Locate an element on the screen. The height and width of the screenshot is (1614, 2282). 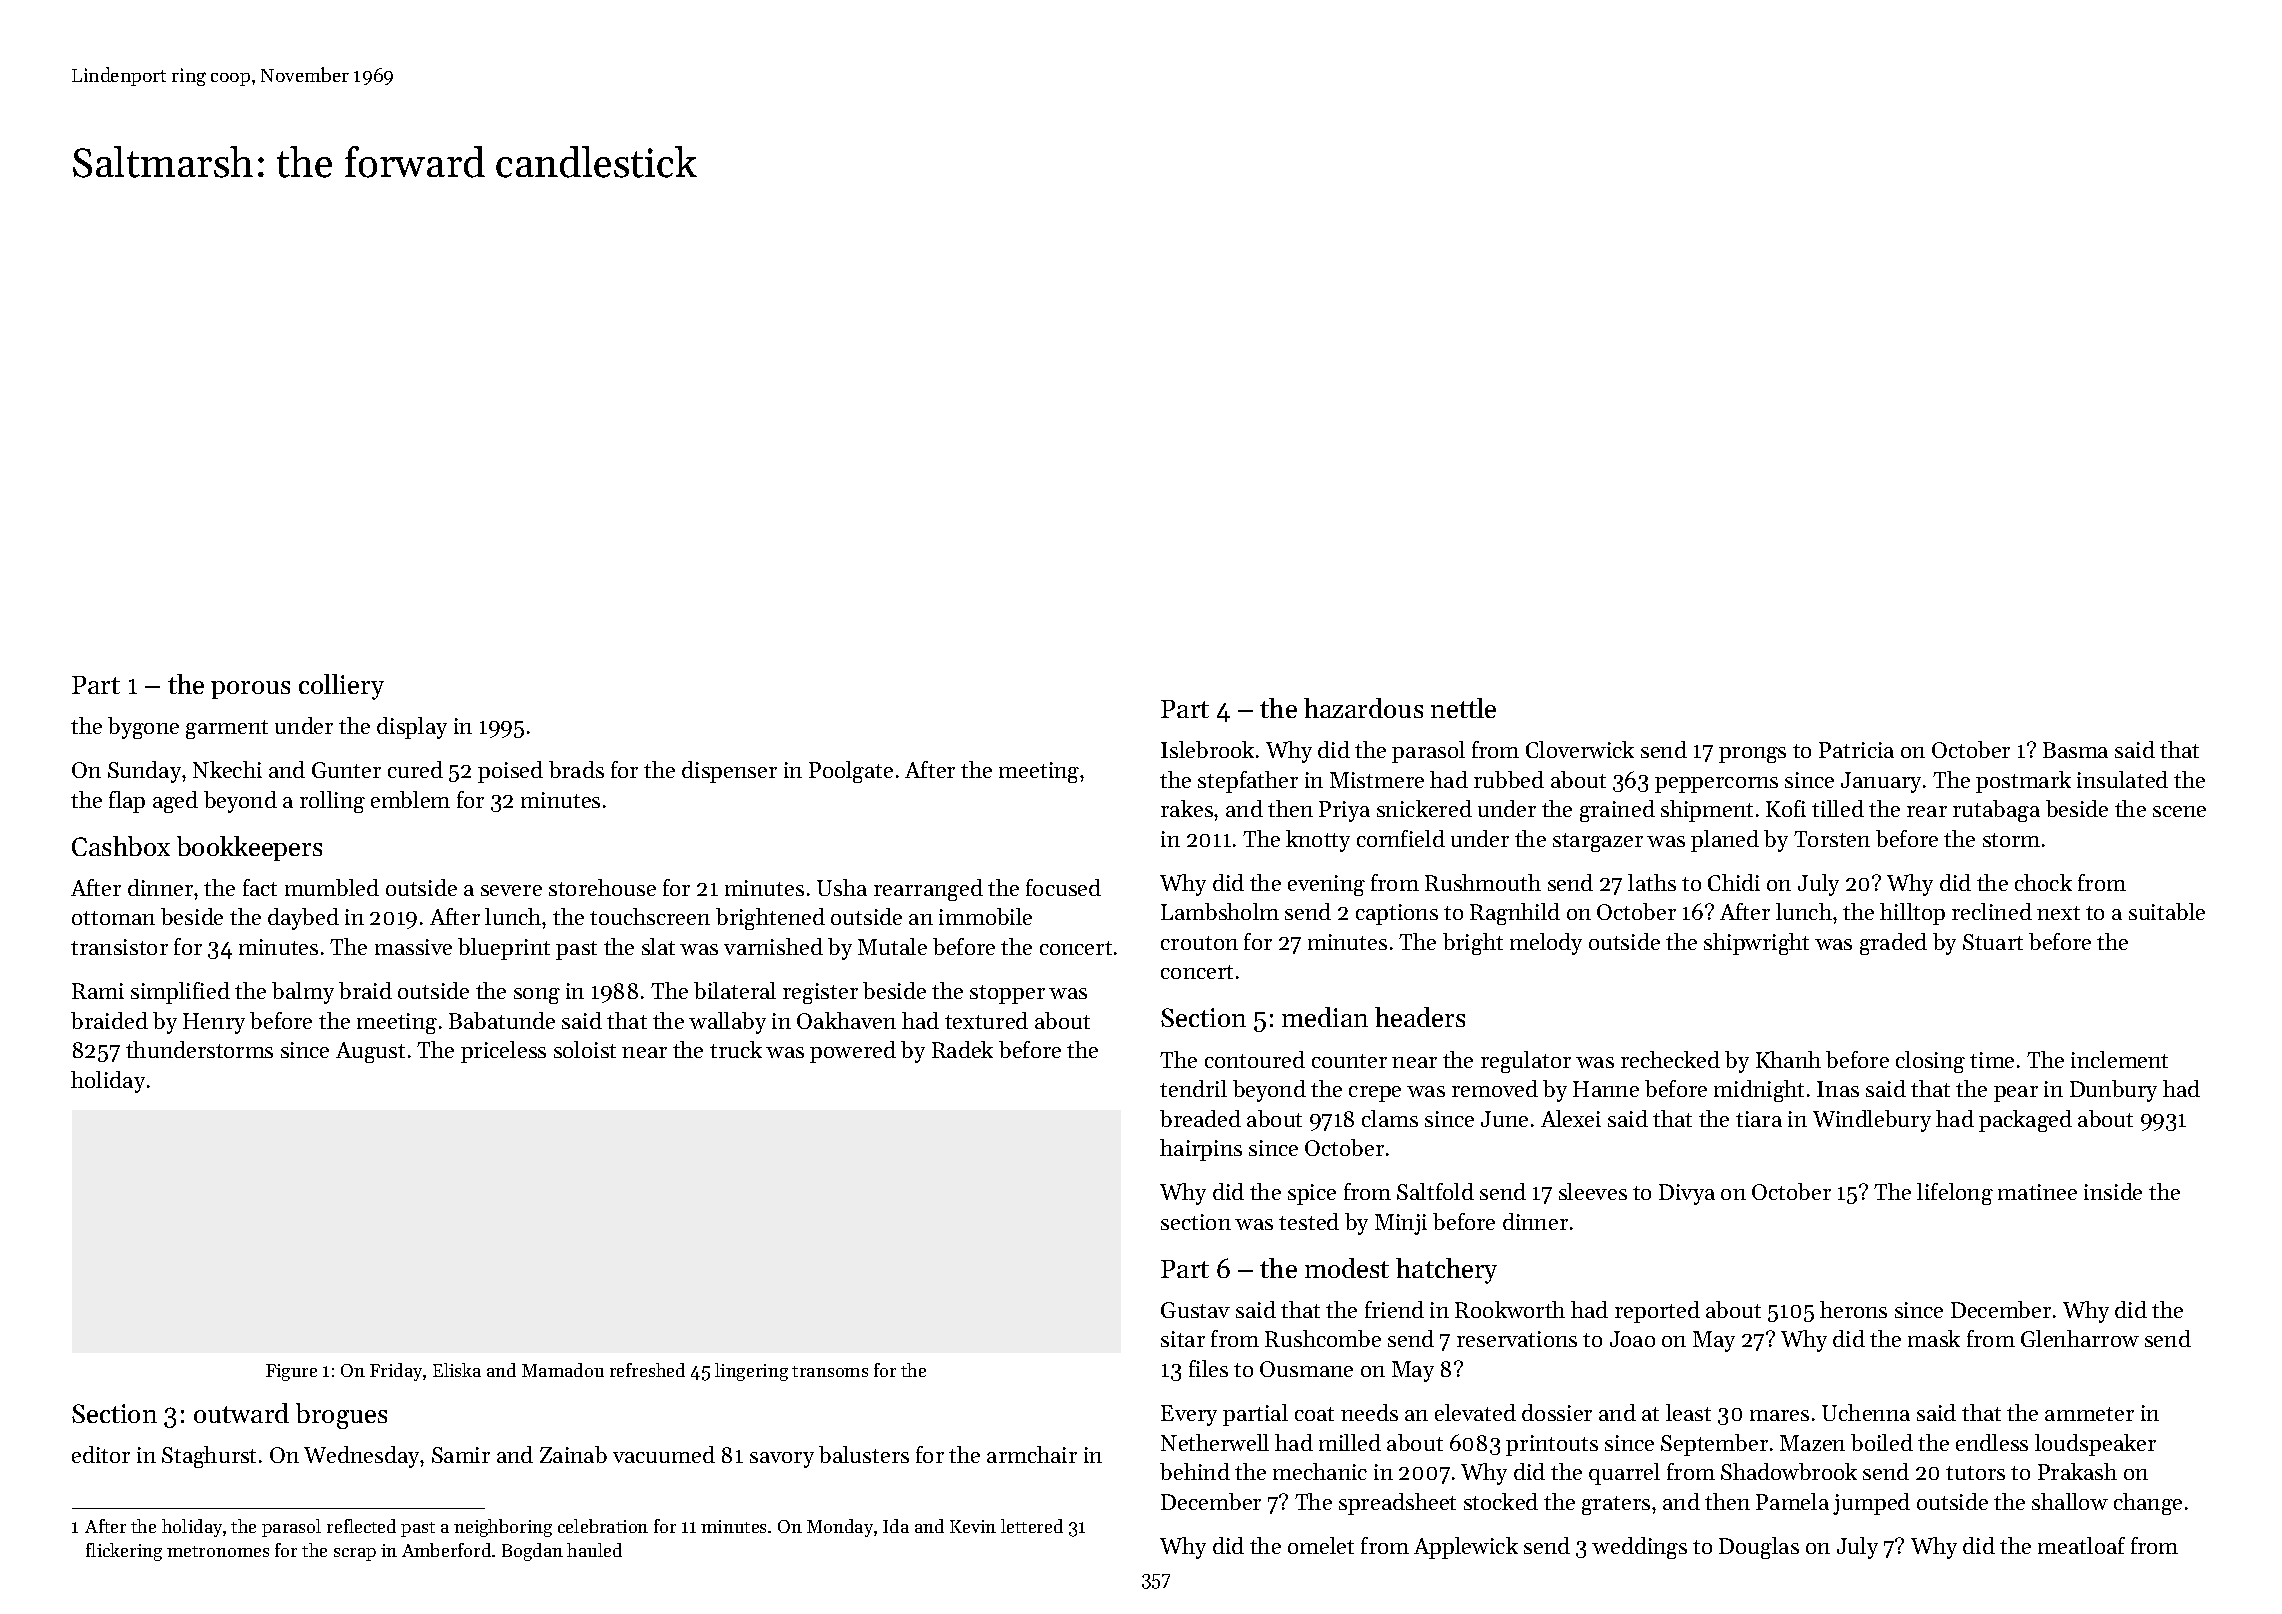
Ousmane is located at coordinates (1306, 1369).
